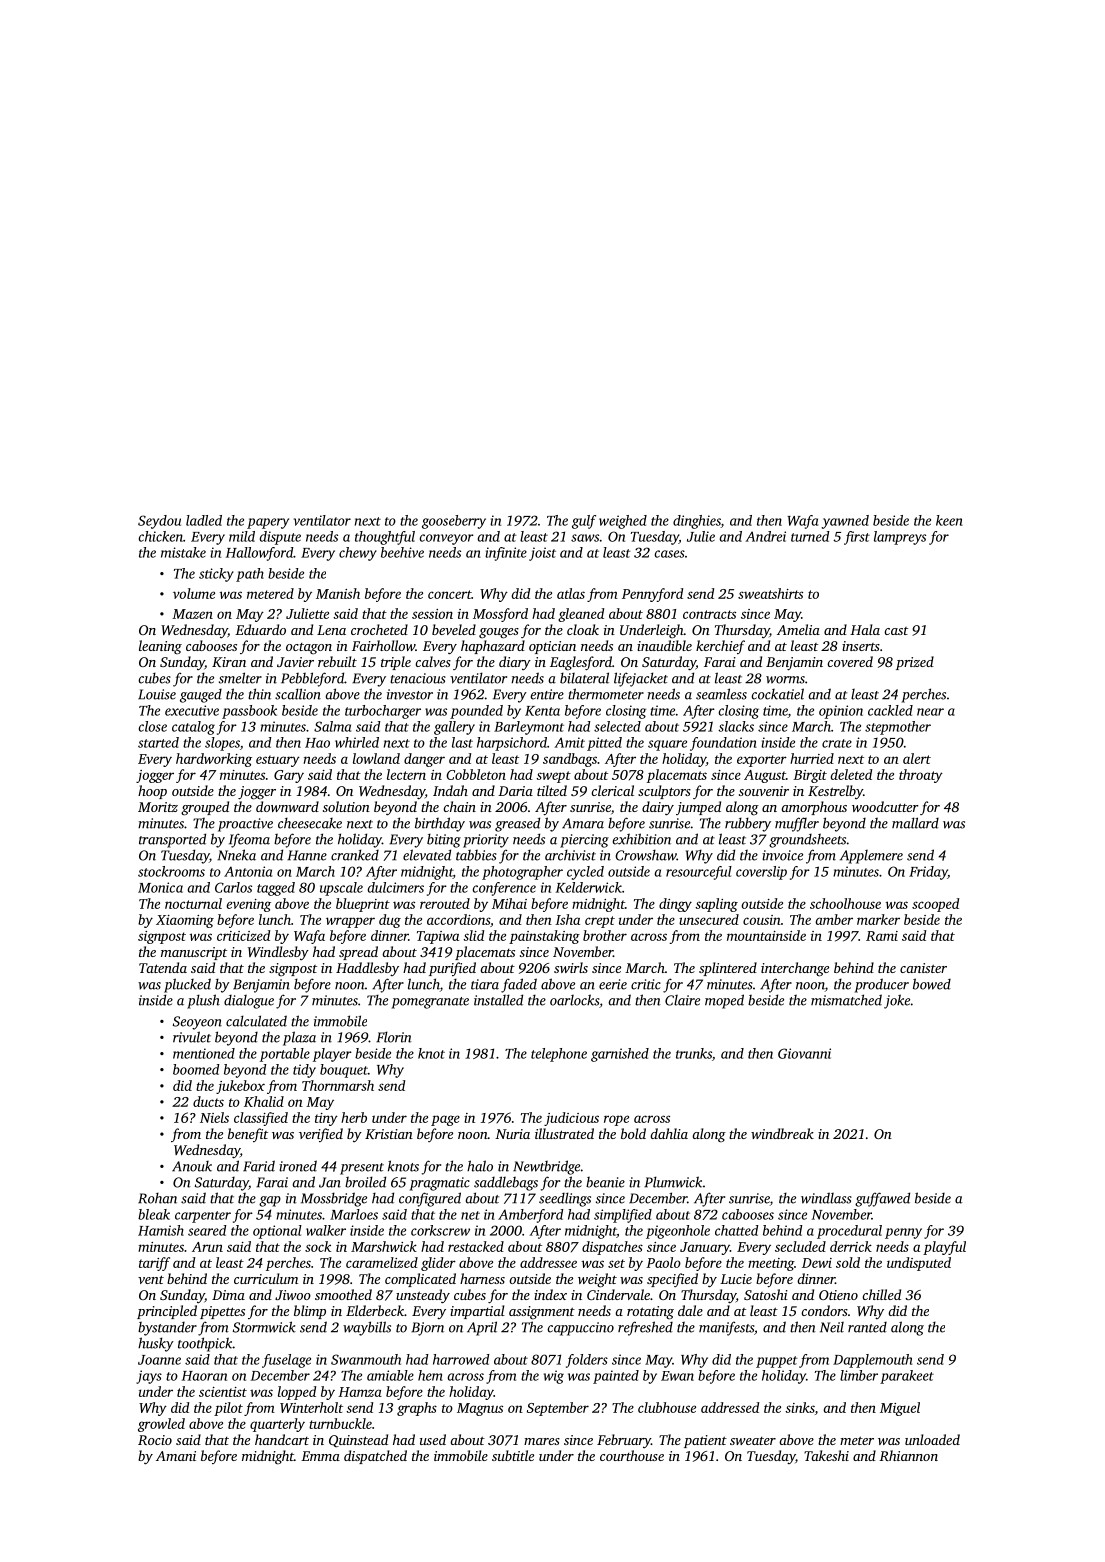 The image size is (1105, 1562). Describe the element at coordinates (612, 790) in the page. I see `clerical` at that location.
